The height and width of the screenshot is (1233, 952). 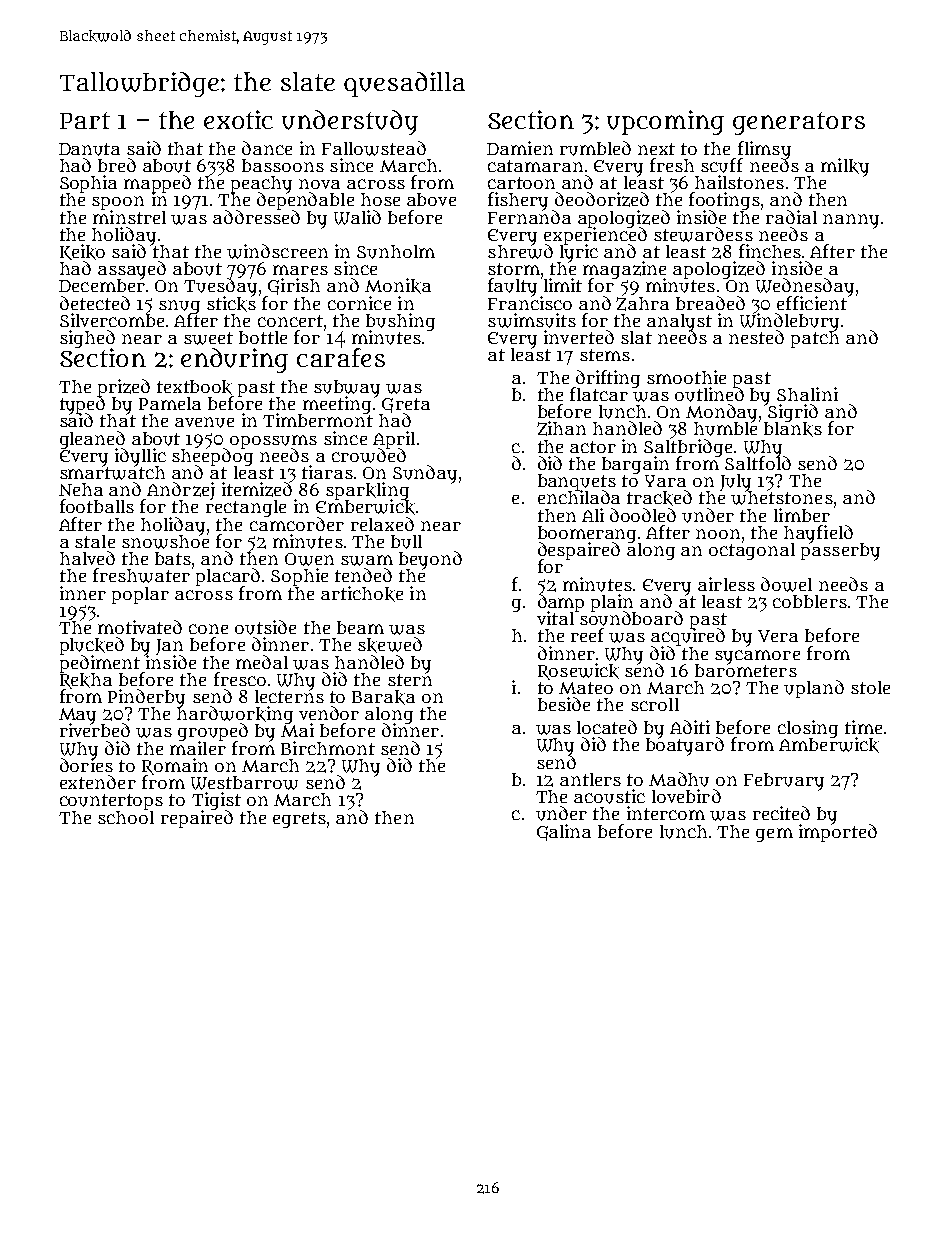 What do you see at coordinates (374, 148) in the screenshot?
I see `Fallowstead` at bounding box center [374, 148].
